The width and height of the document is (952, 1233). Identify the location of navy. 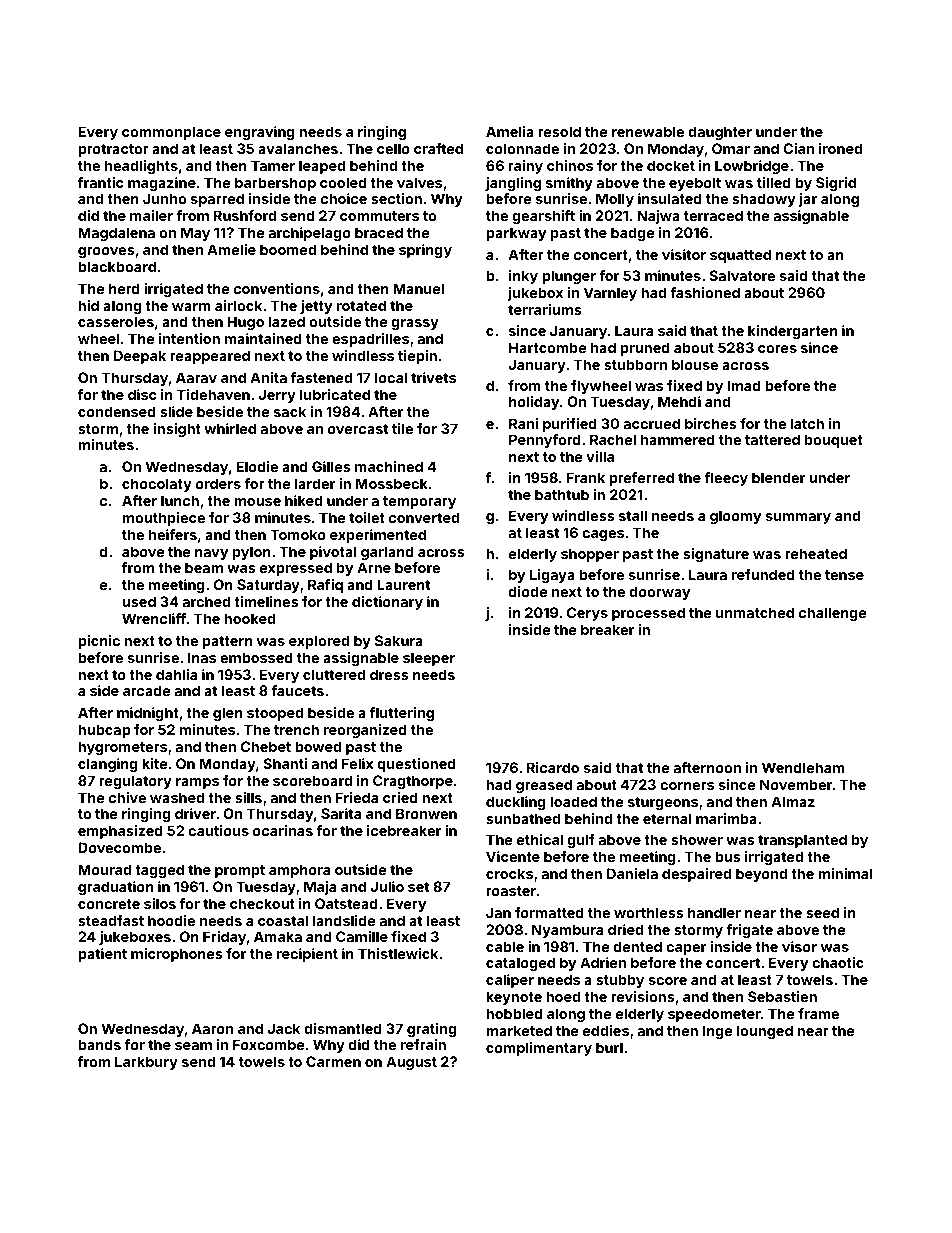
(211, 554).
